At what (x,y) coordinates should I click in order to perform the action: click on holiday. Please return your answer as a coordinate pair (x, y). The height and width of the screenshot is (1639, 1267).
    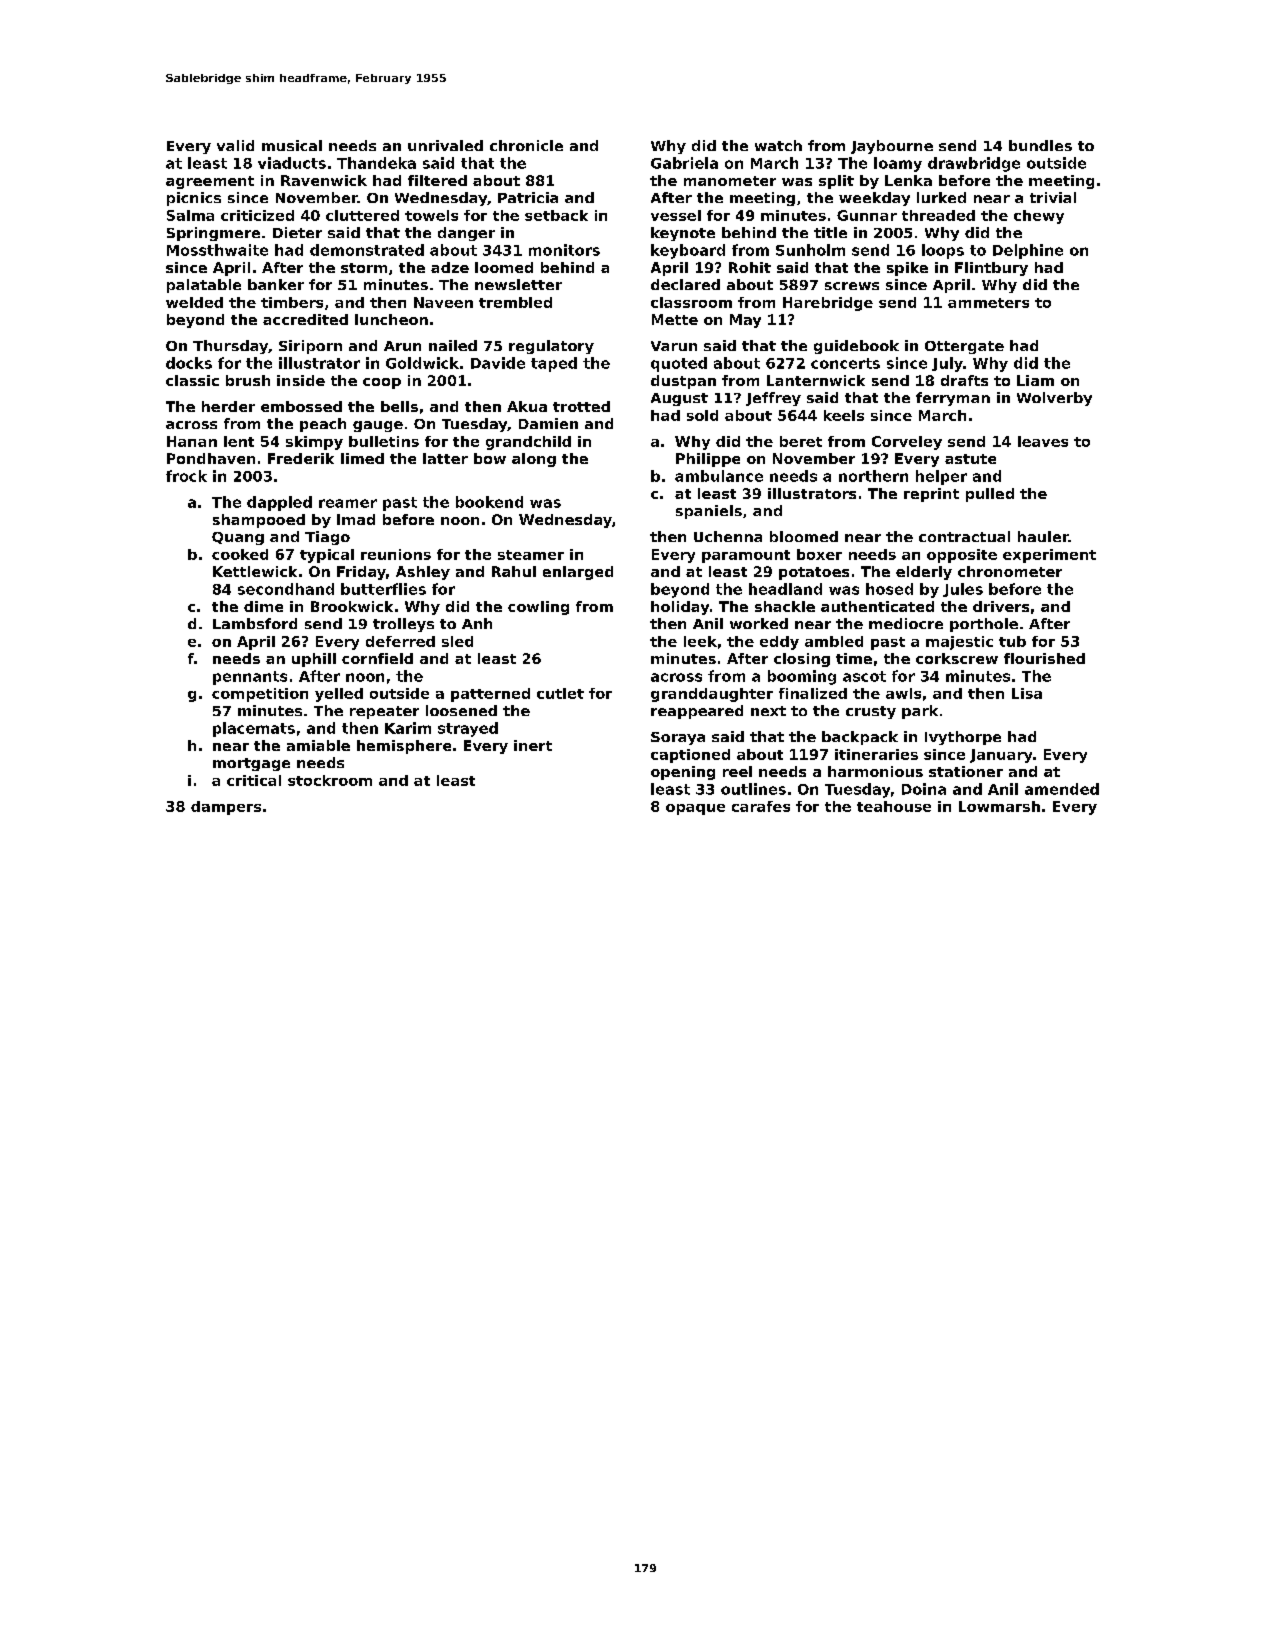
    Looking at the image, I should click on (680, 608).
